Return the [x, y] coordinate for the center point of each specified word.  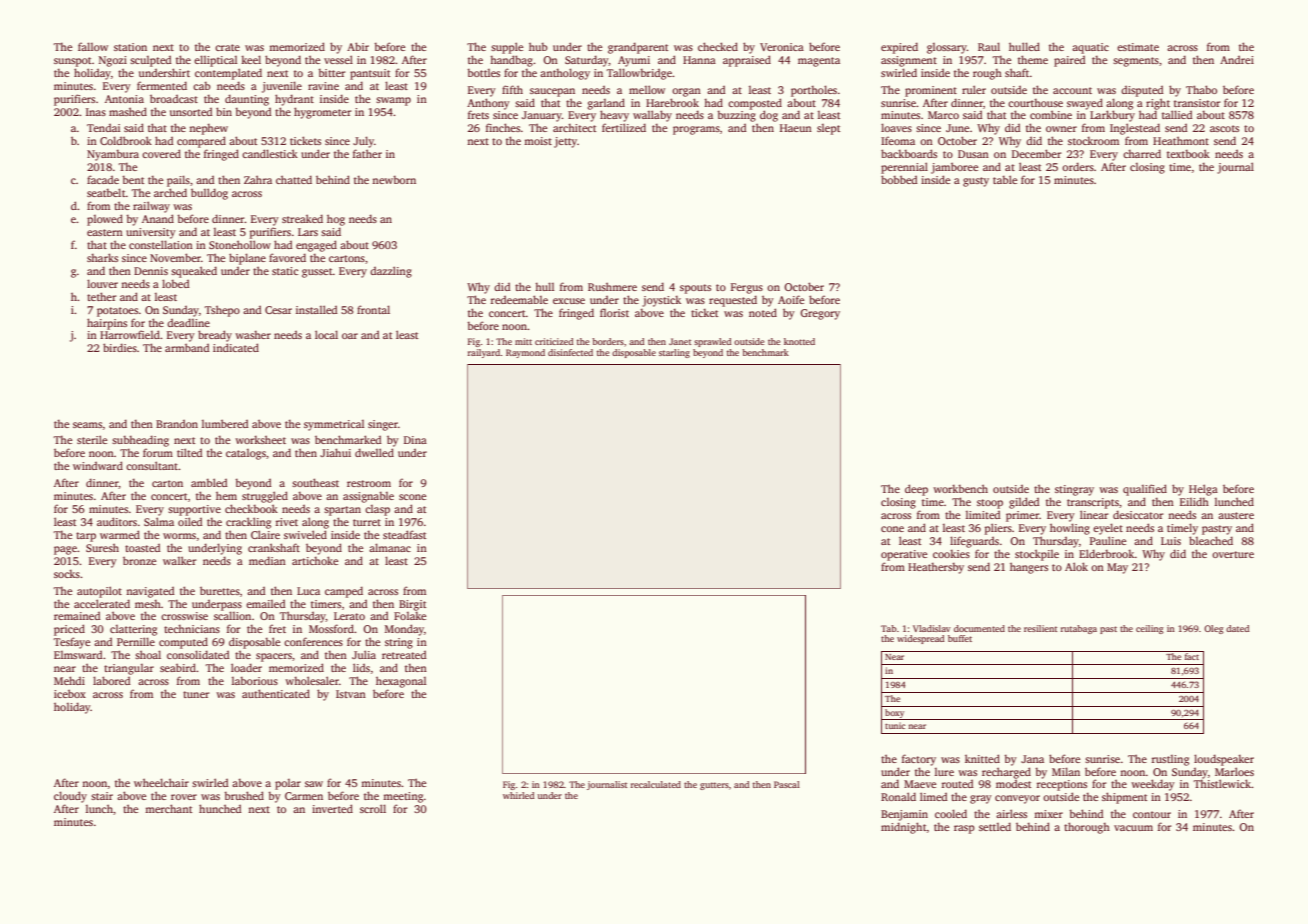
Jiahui [335, 452]
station [130, 47]
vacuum [1133, 828]
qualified [1145, 490]
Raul [989, 46]
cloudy [70, 797]
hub [538, 46]
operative [904, 555]
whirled [519, 795]
